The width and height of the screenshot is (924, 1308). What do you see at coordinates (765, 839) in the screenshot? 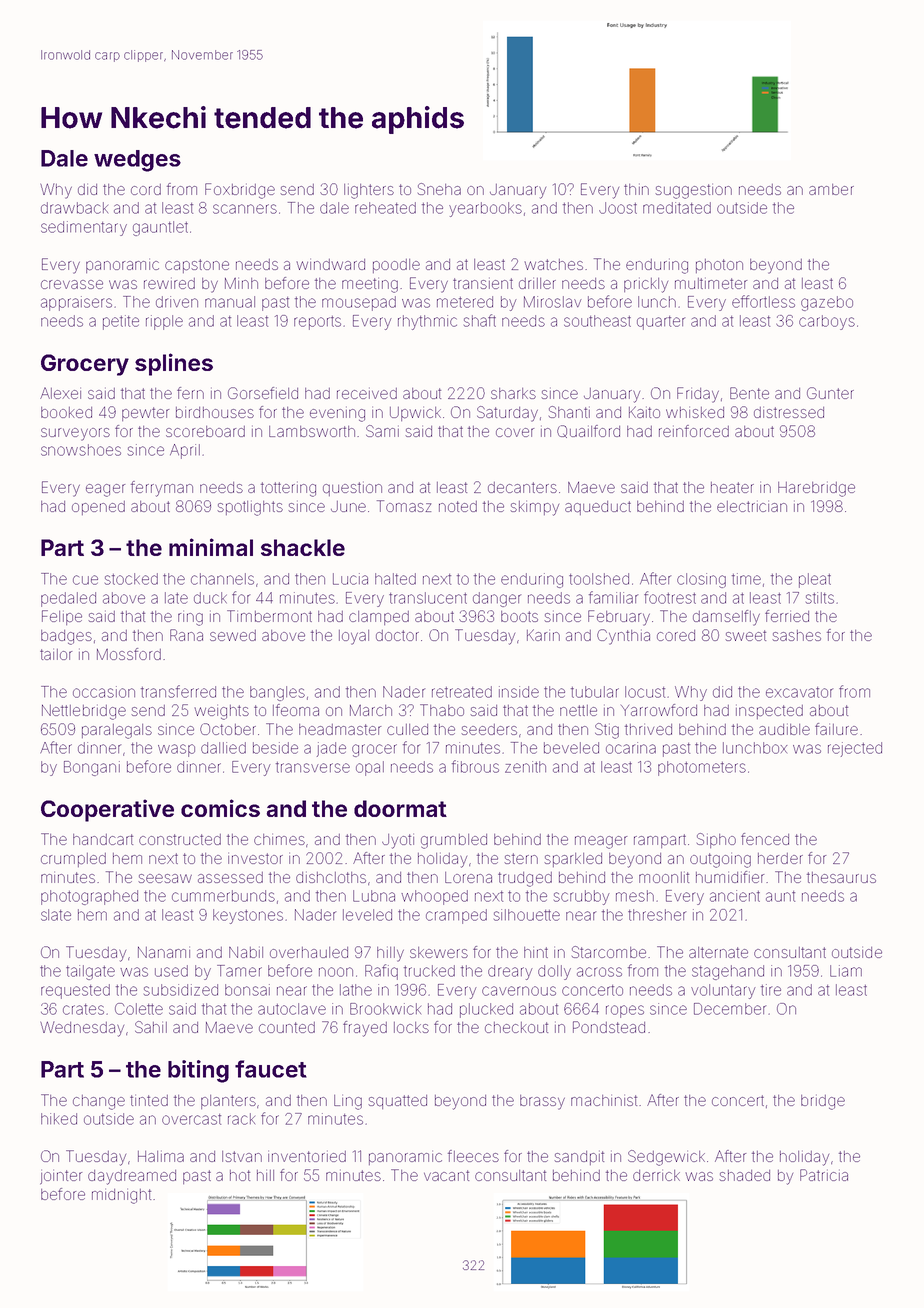
I see `fenced` at bounding box center [765, 839].
